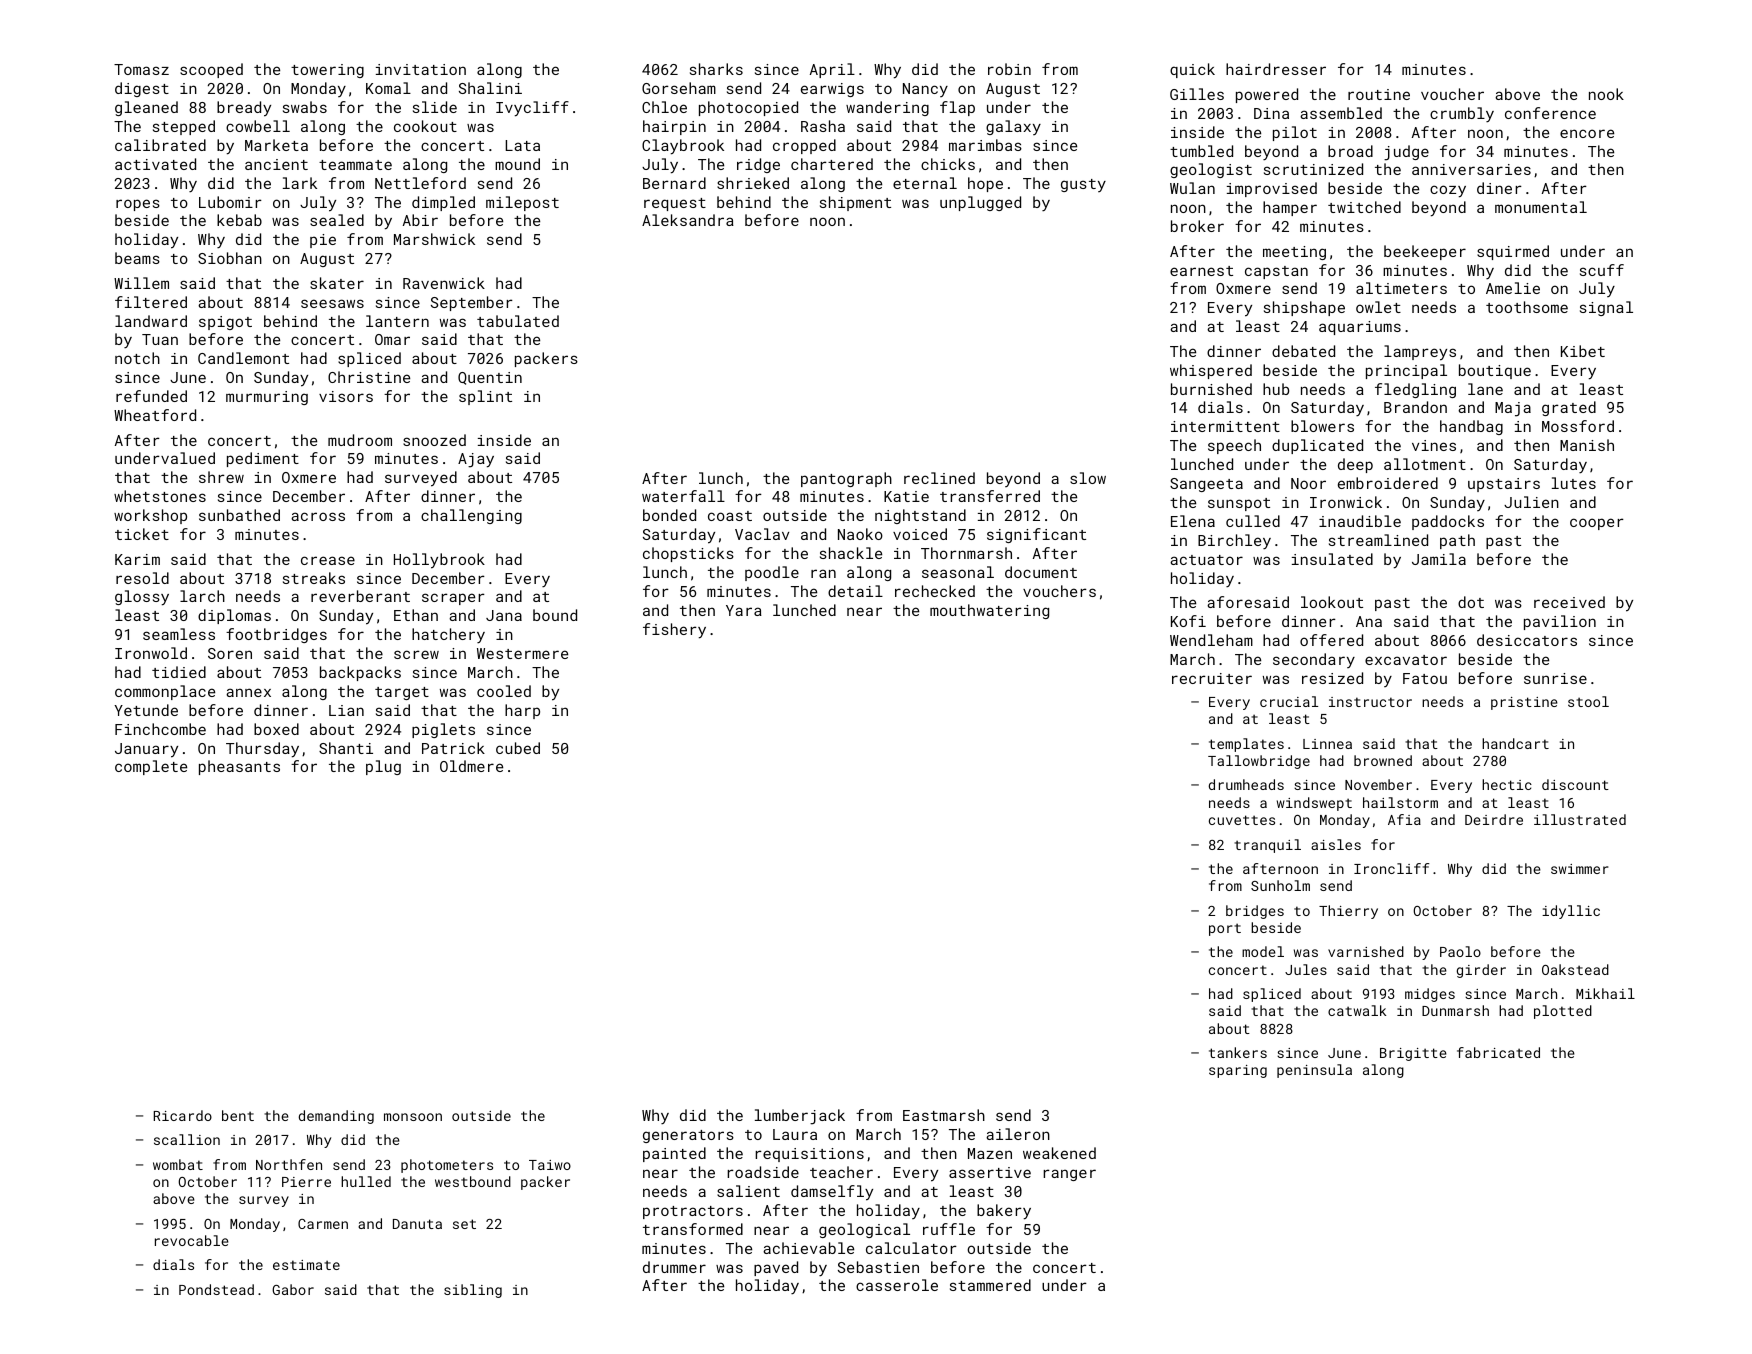 This screenshot has height=1354, width=1752. I want to click on sibling, so click(473, 1291).
